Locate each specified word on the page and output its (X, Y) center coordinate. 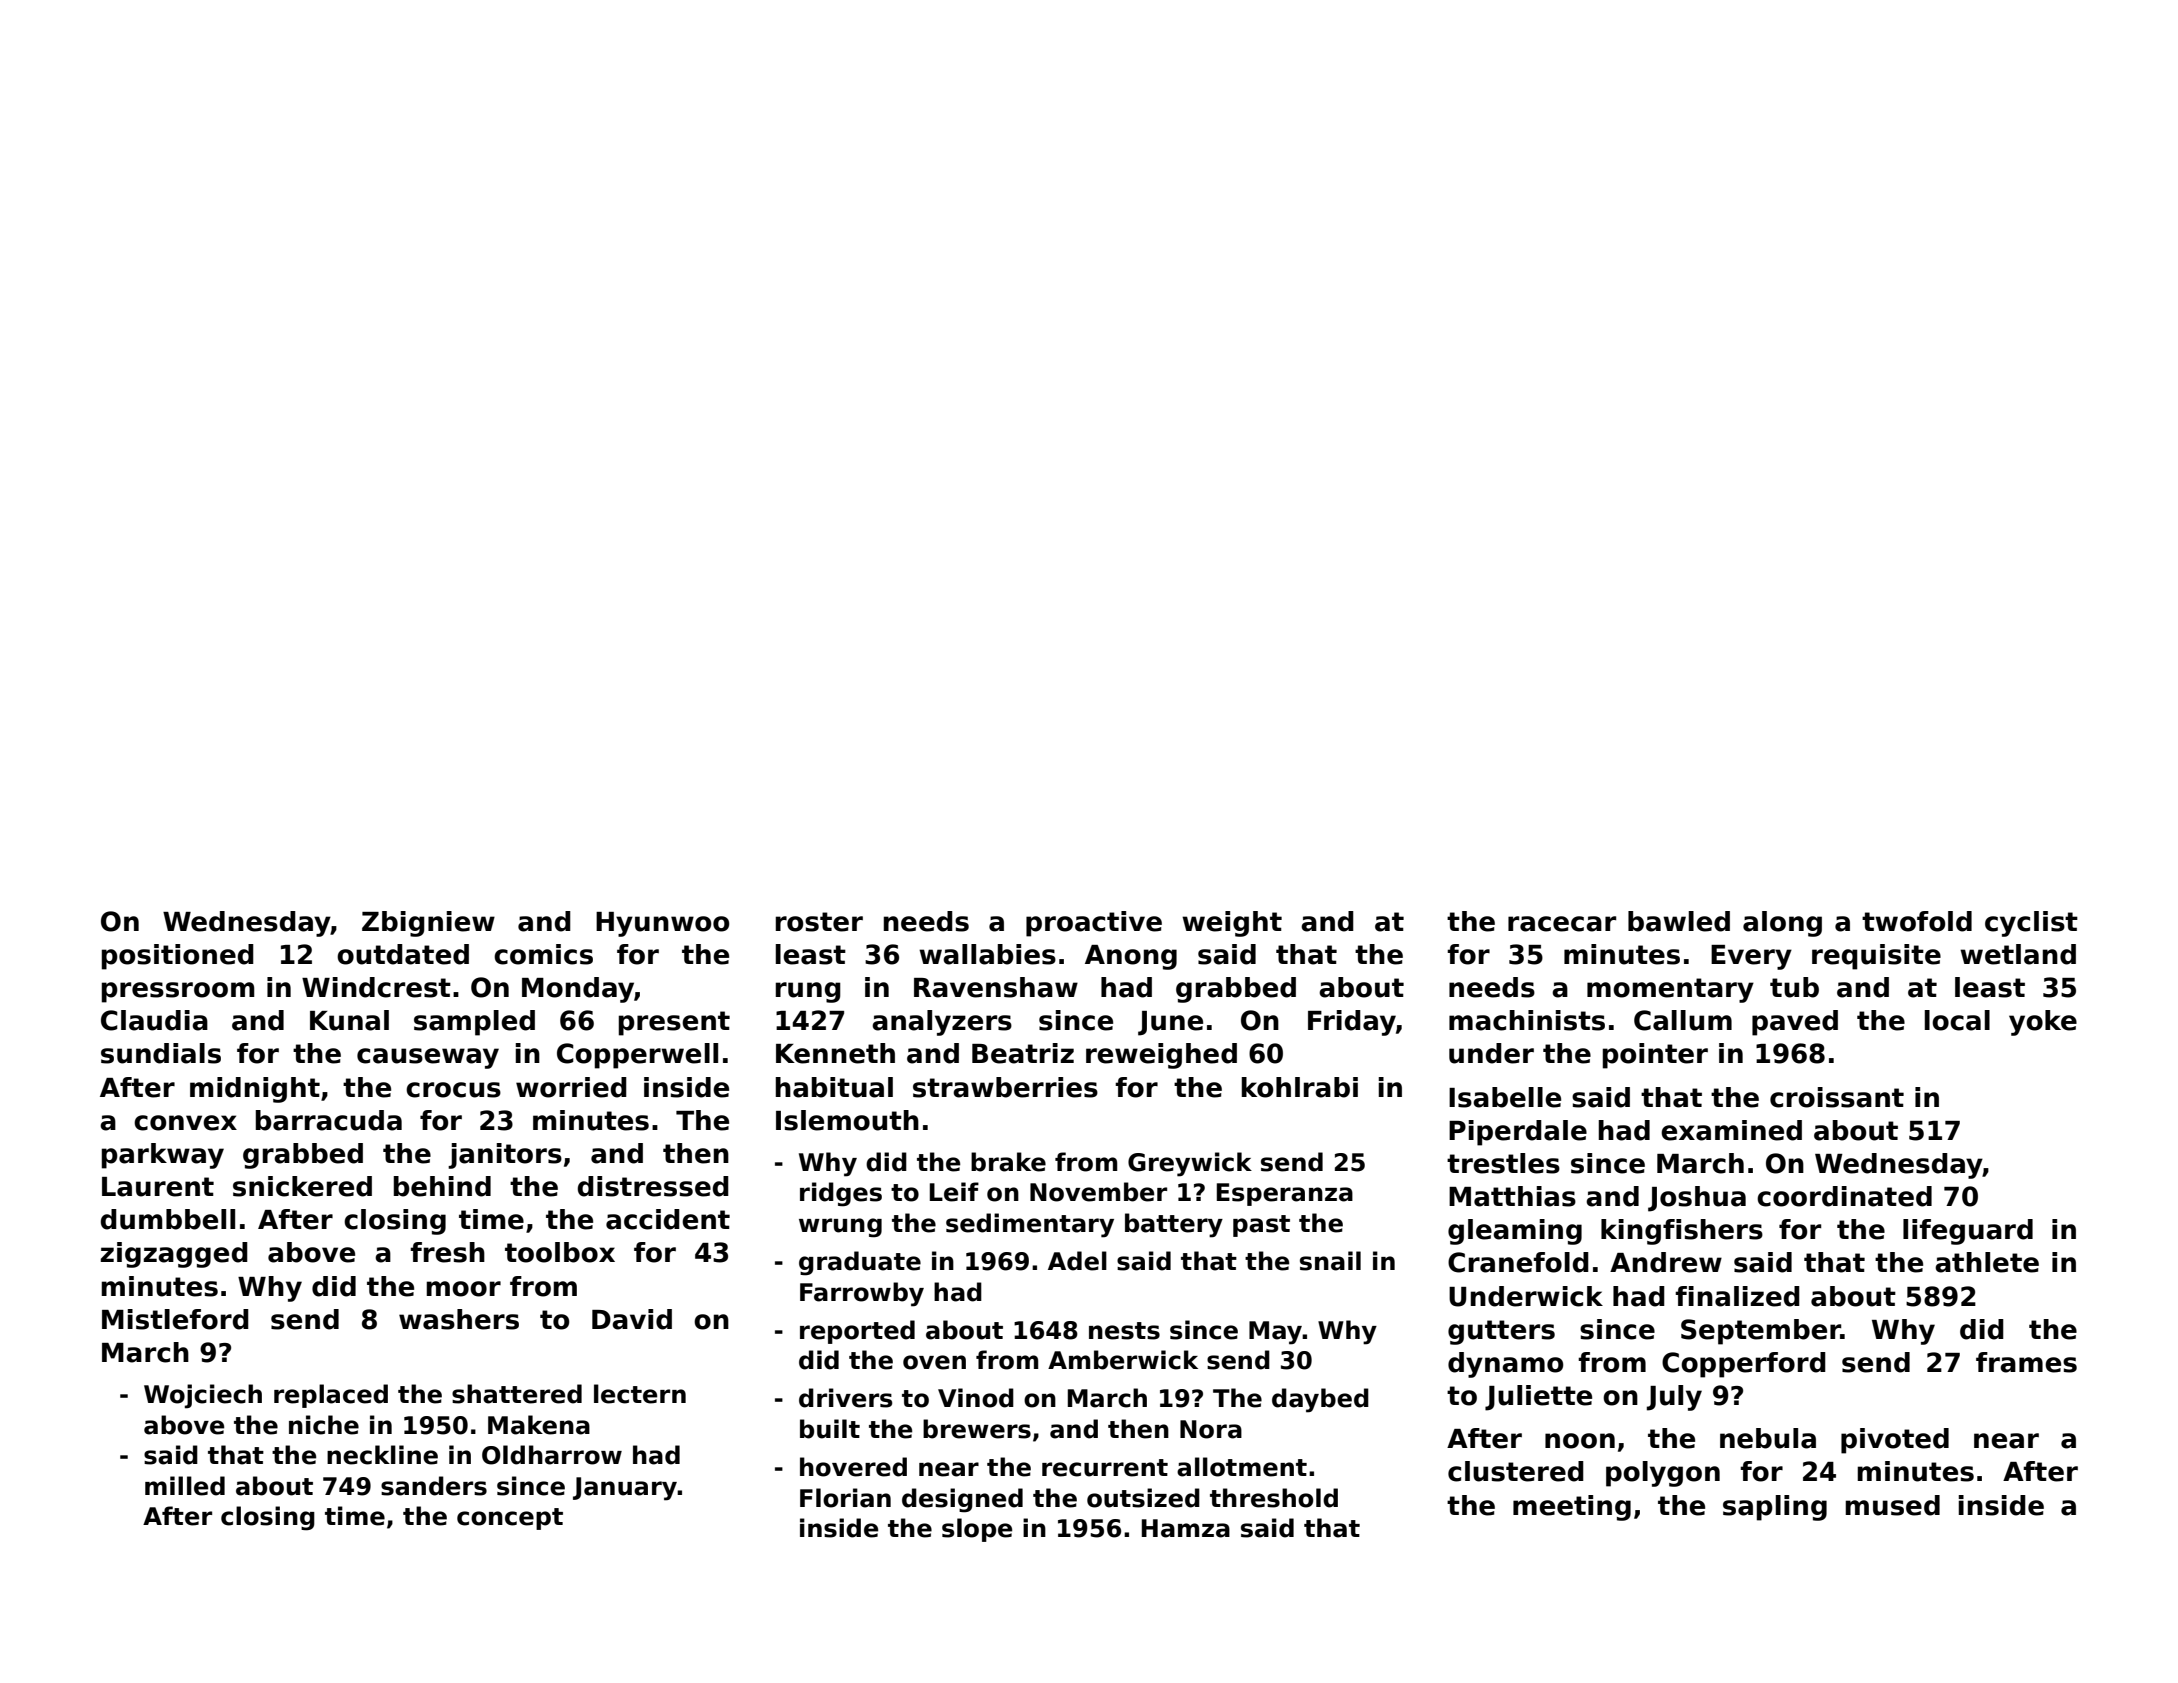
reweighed (1161, 1056)
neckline (382, 1455)
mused (1892, 1505)
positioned (178, 957)
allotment (1242, 1467)
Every (1751, 957)
